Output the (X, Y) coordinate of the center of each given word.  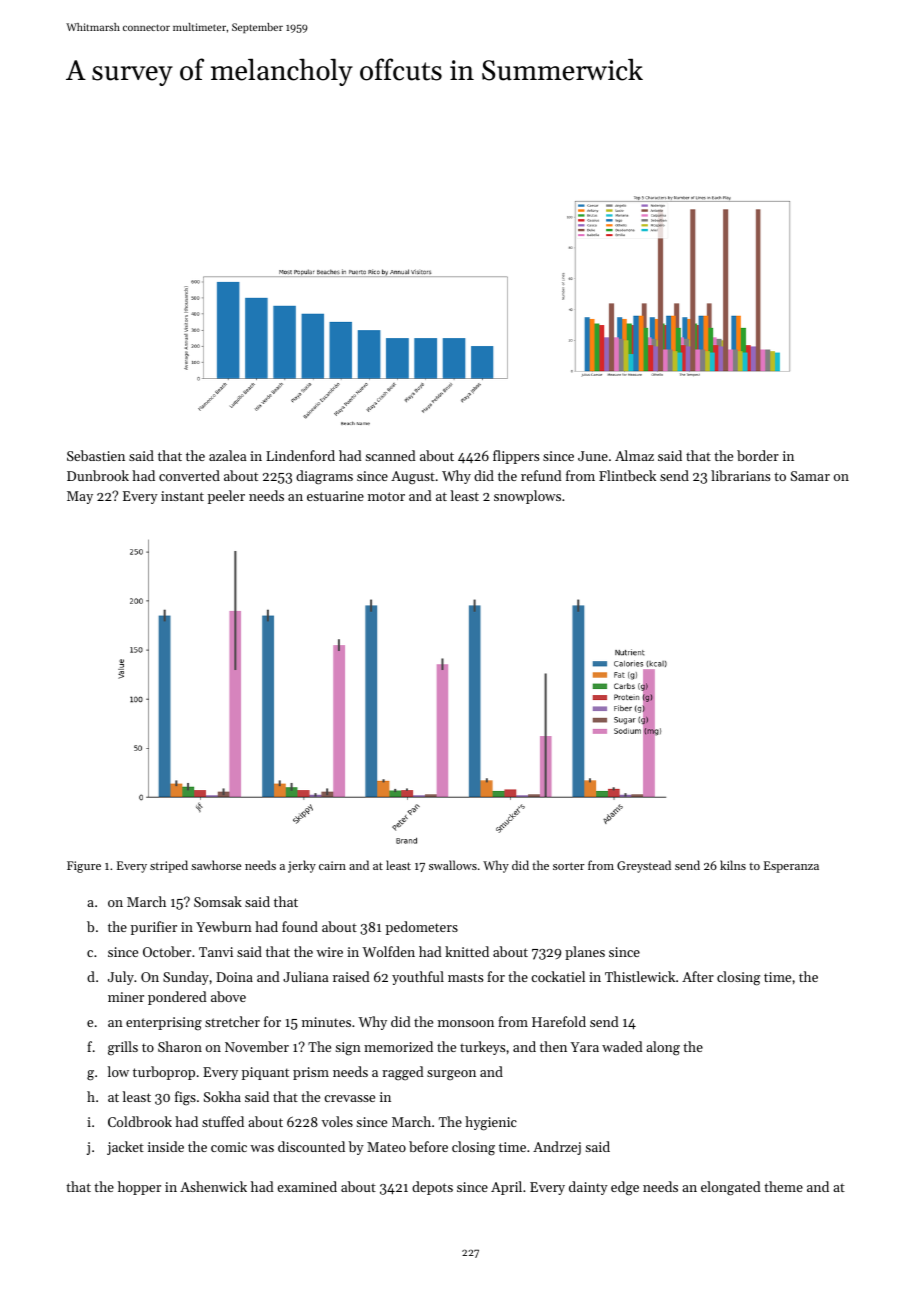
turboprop (164, 1073)
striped (169, 866)
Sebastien (96, 455)
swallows (453, 865)
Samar (810, 476)
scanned (390, 455)
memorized (398, 1046)
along (663, 1048)
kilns (733, 865)
